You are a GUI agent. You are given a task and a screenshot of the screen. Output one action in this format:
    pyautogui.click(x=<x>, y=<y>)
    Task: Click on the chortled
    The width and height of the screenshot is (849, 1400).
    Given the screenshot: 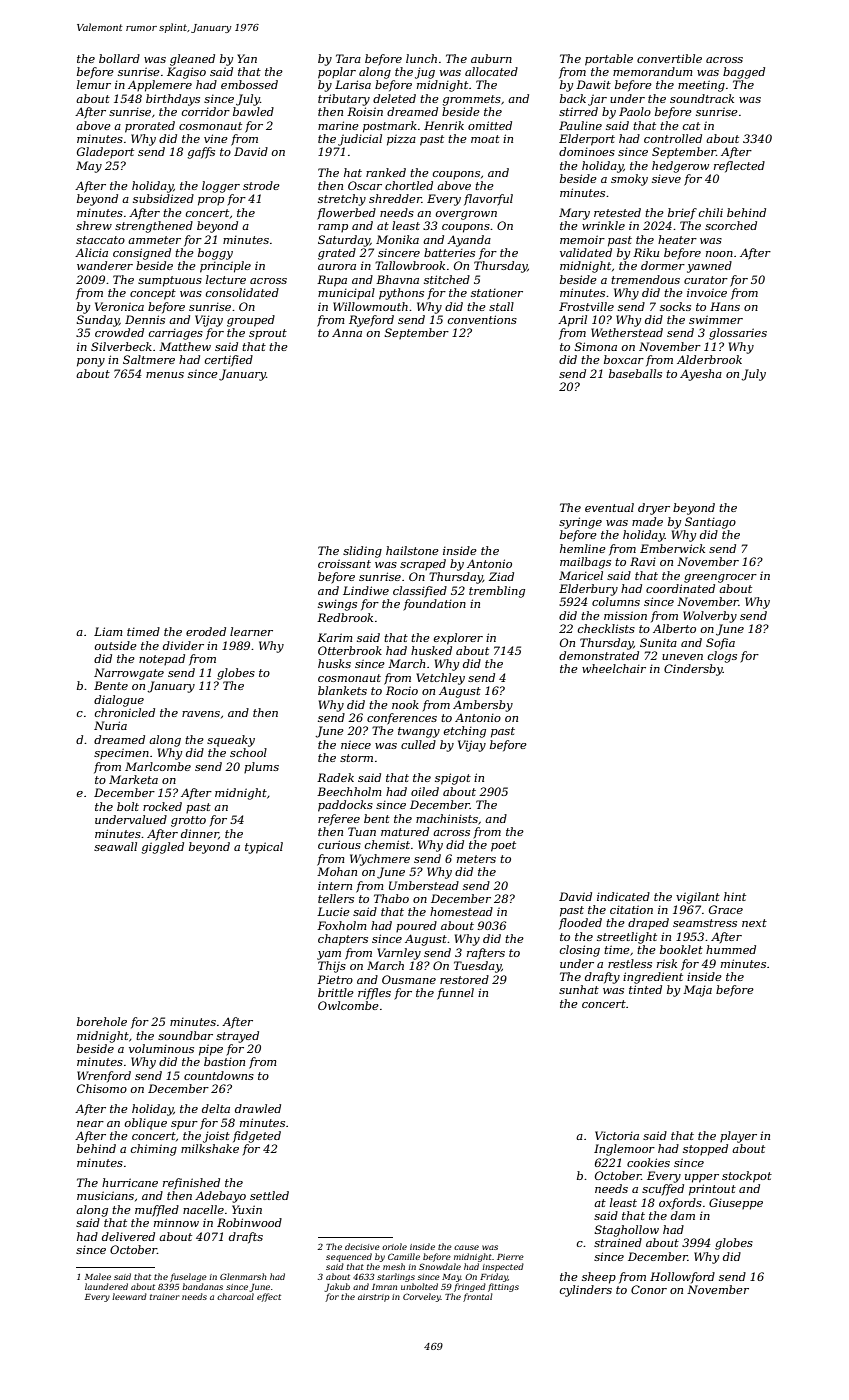 What is the action you would take?
    pyautogui.click(x=409, y=185)
